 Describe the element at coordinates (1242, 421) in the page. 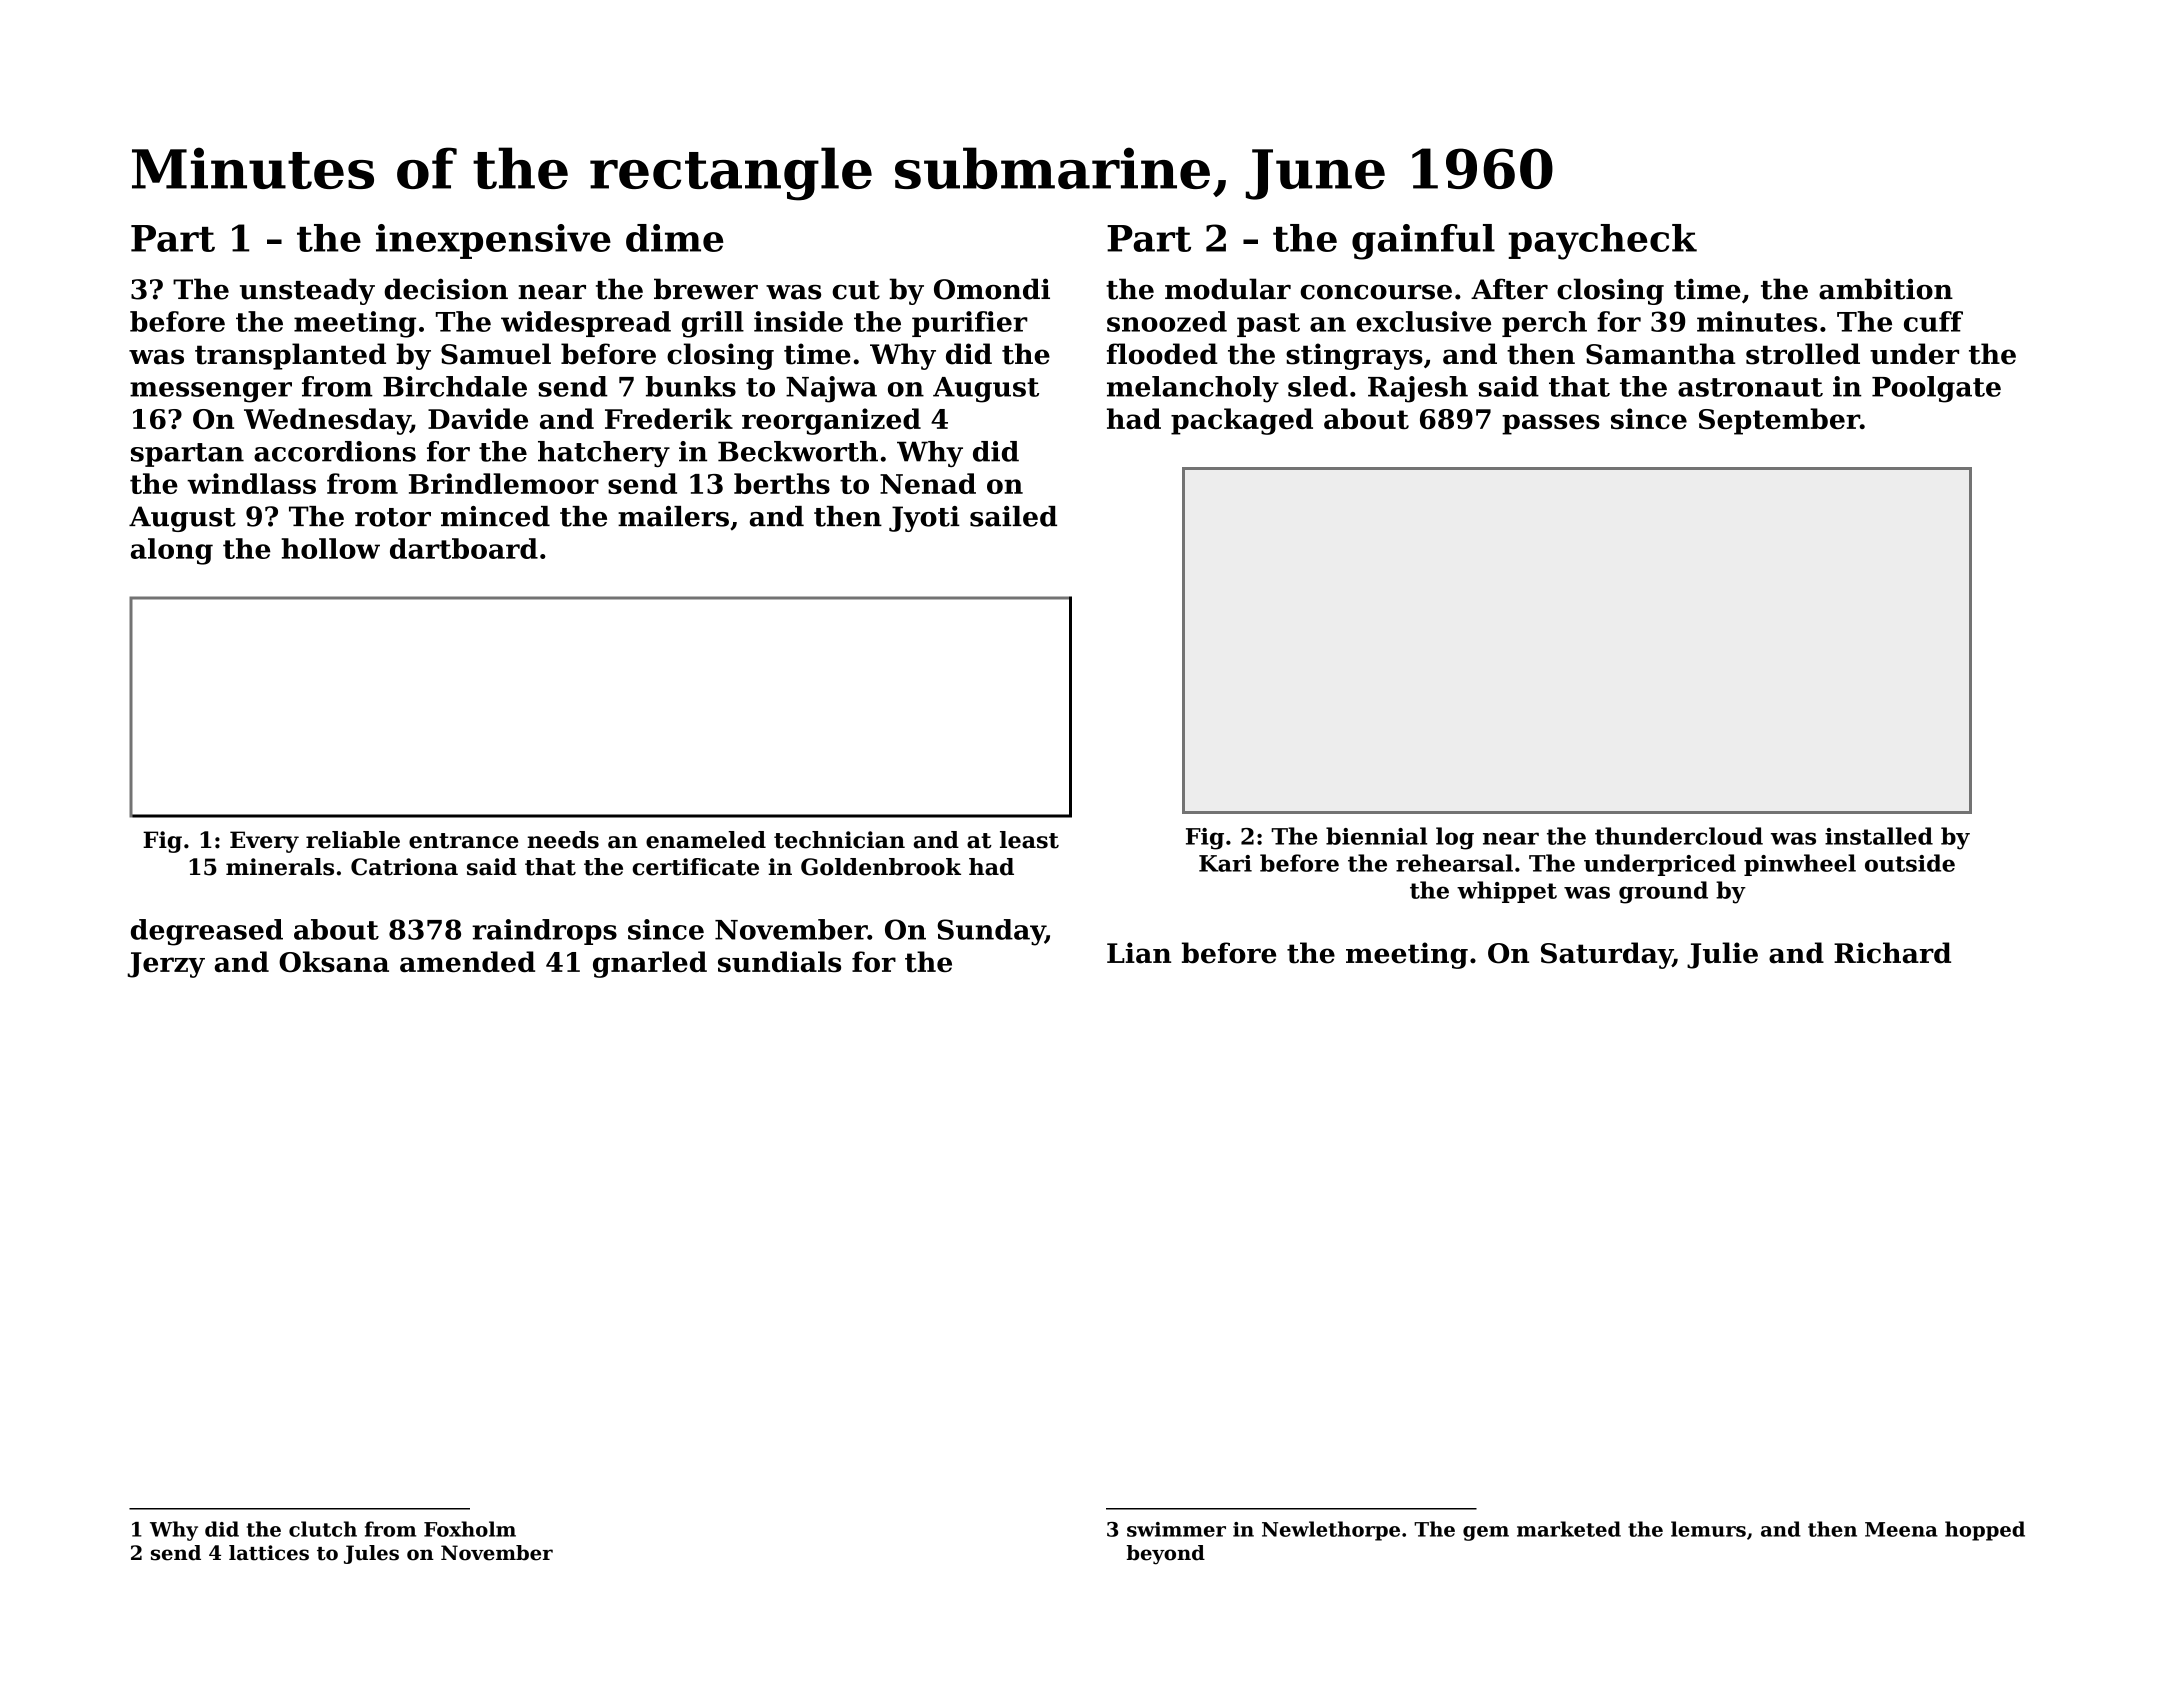

I see `packaged` at that location.
